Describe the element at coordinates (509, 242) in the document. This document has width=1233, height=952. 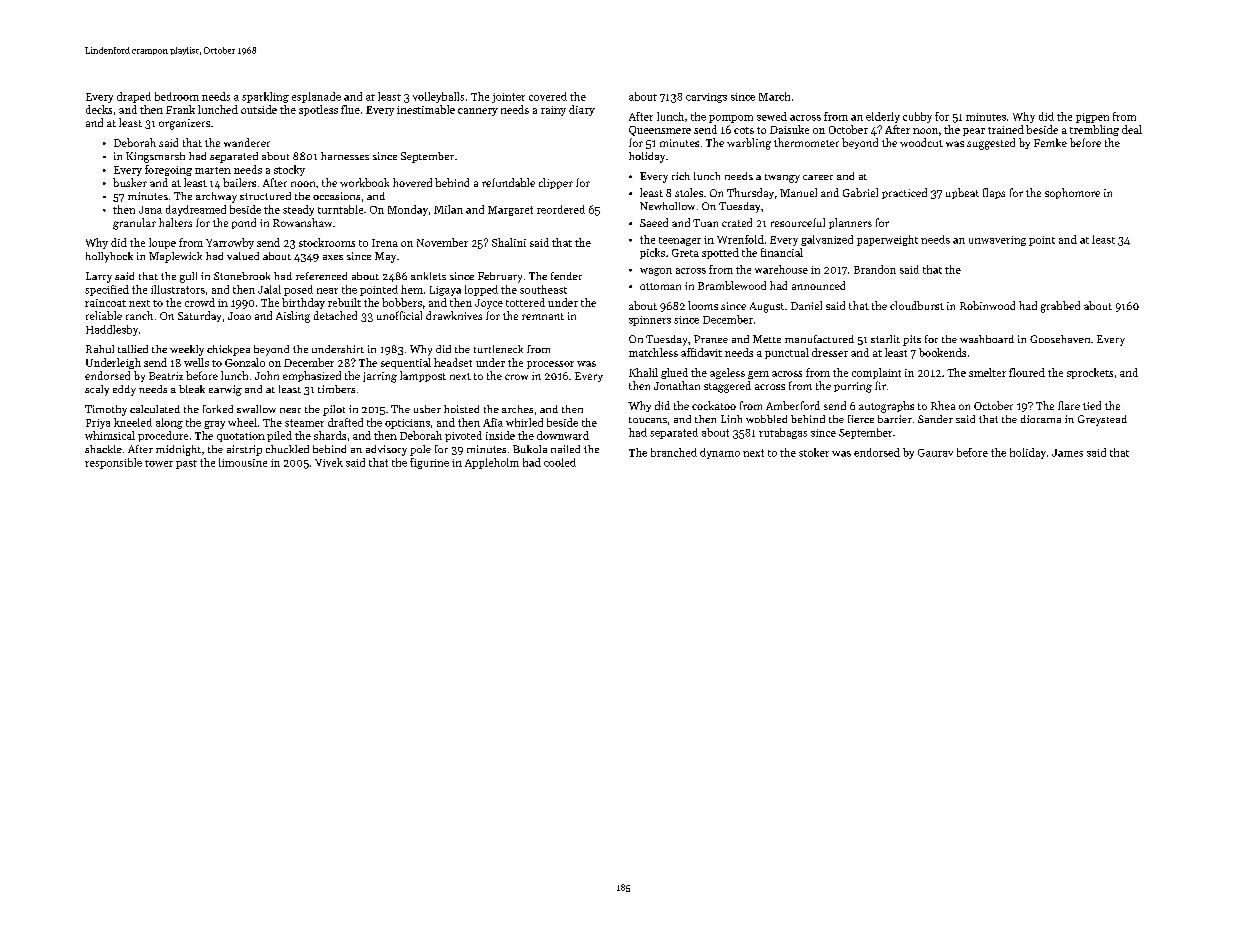
I see `Shalini` at that location.
